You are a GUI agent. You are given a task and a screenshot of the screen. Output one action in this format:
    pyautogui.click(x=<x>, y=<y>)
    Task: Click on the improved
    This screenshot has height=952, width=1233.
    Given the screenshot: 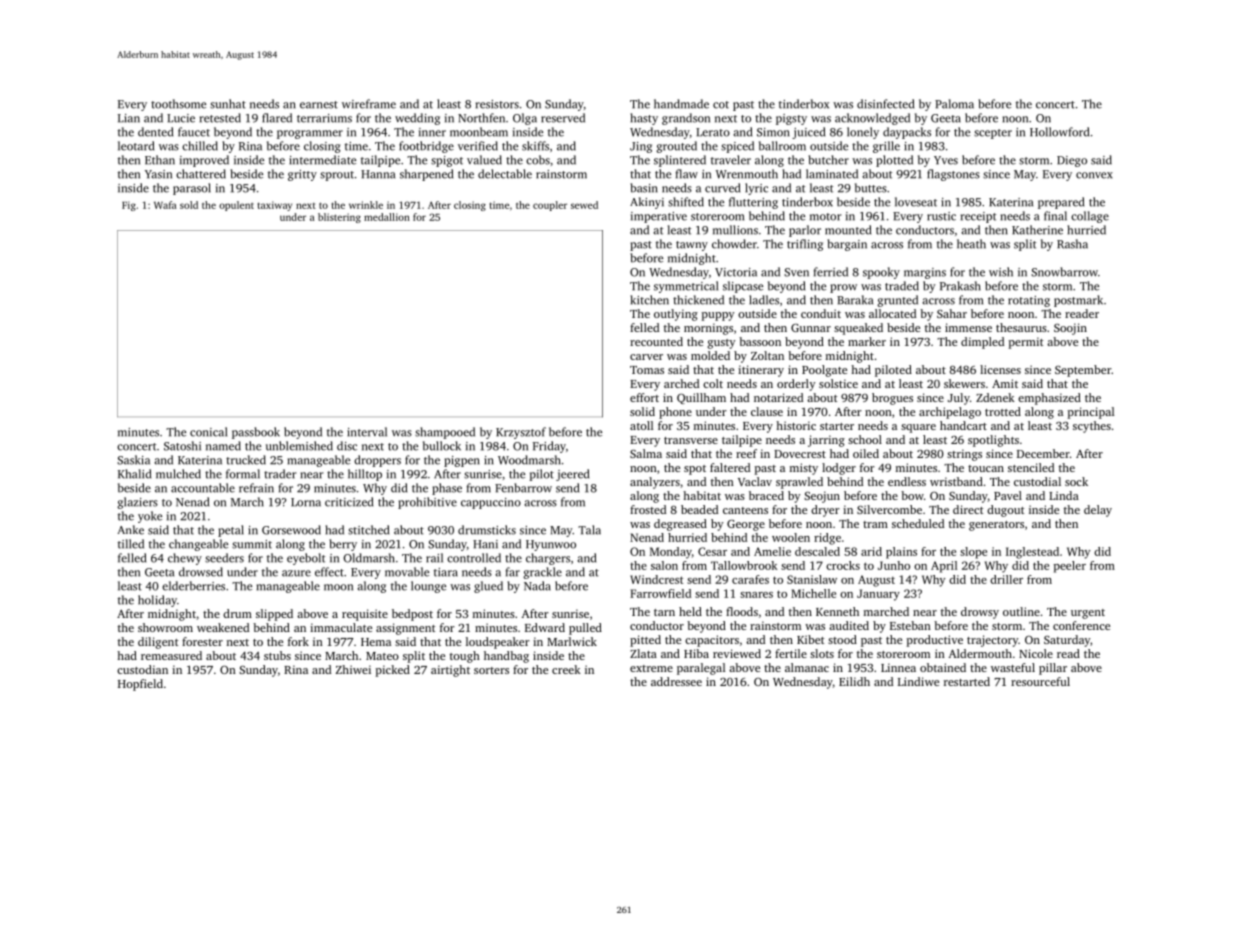 What is the action you would take?
    pyautogui.click(x=204, y=161)
